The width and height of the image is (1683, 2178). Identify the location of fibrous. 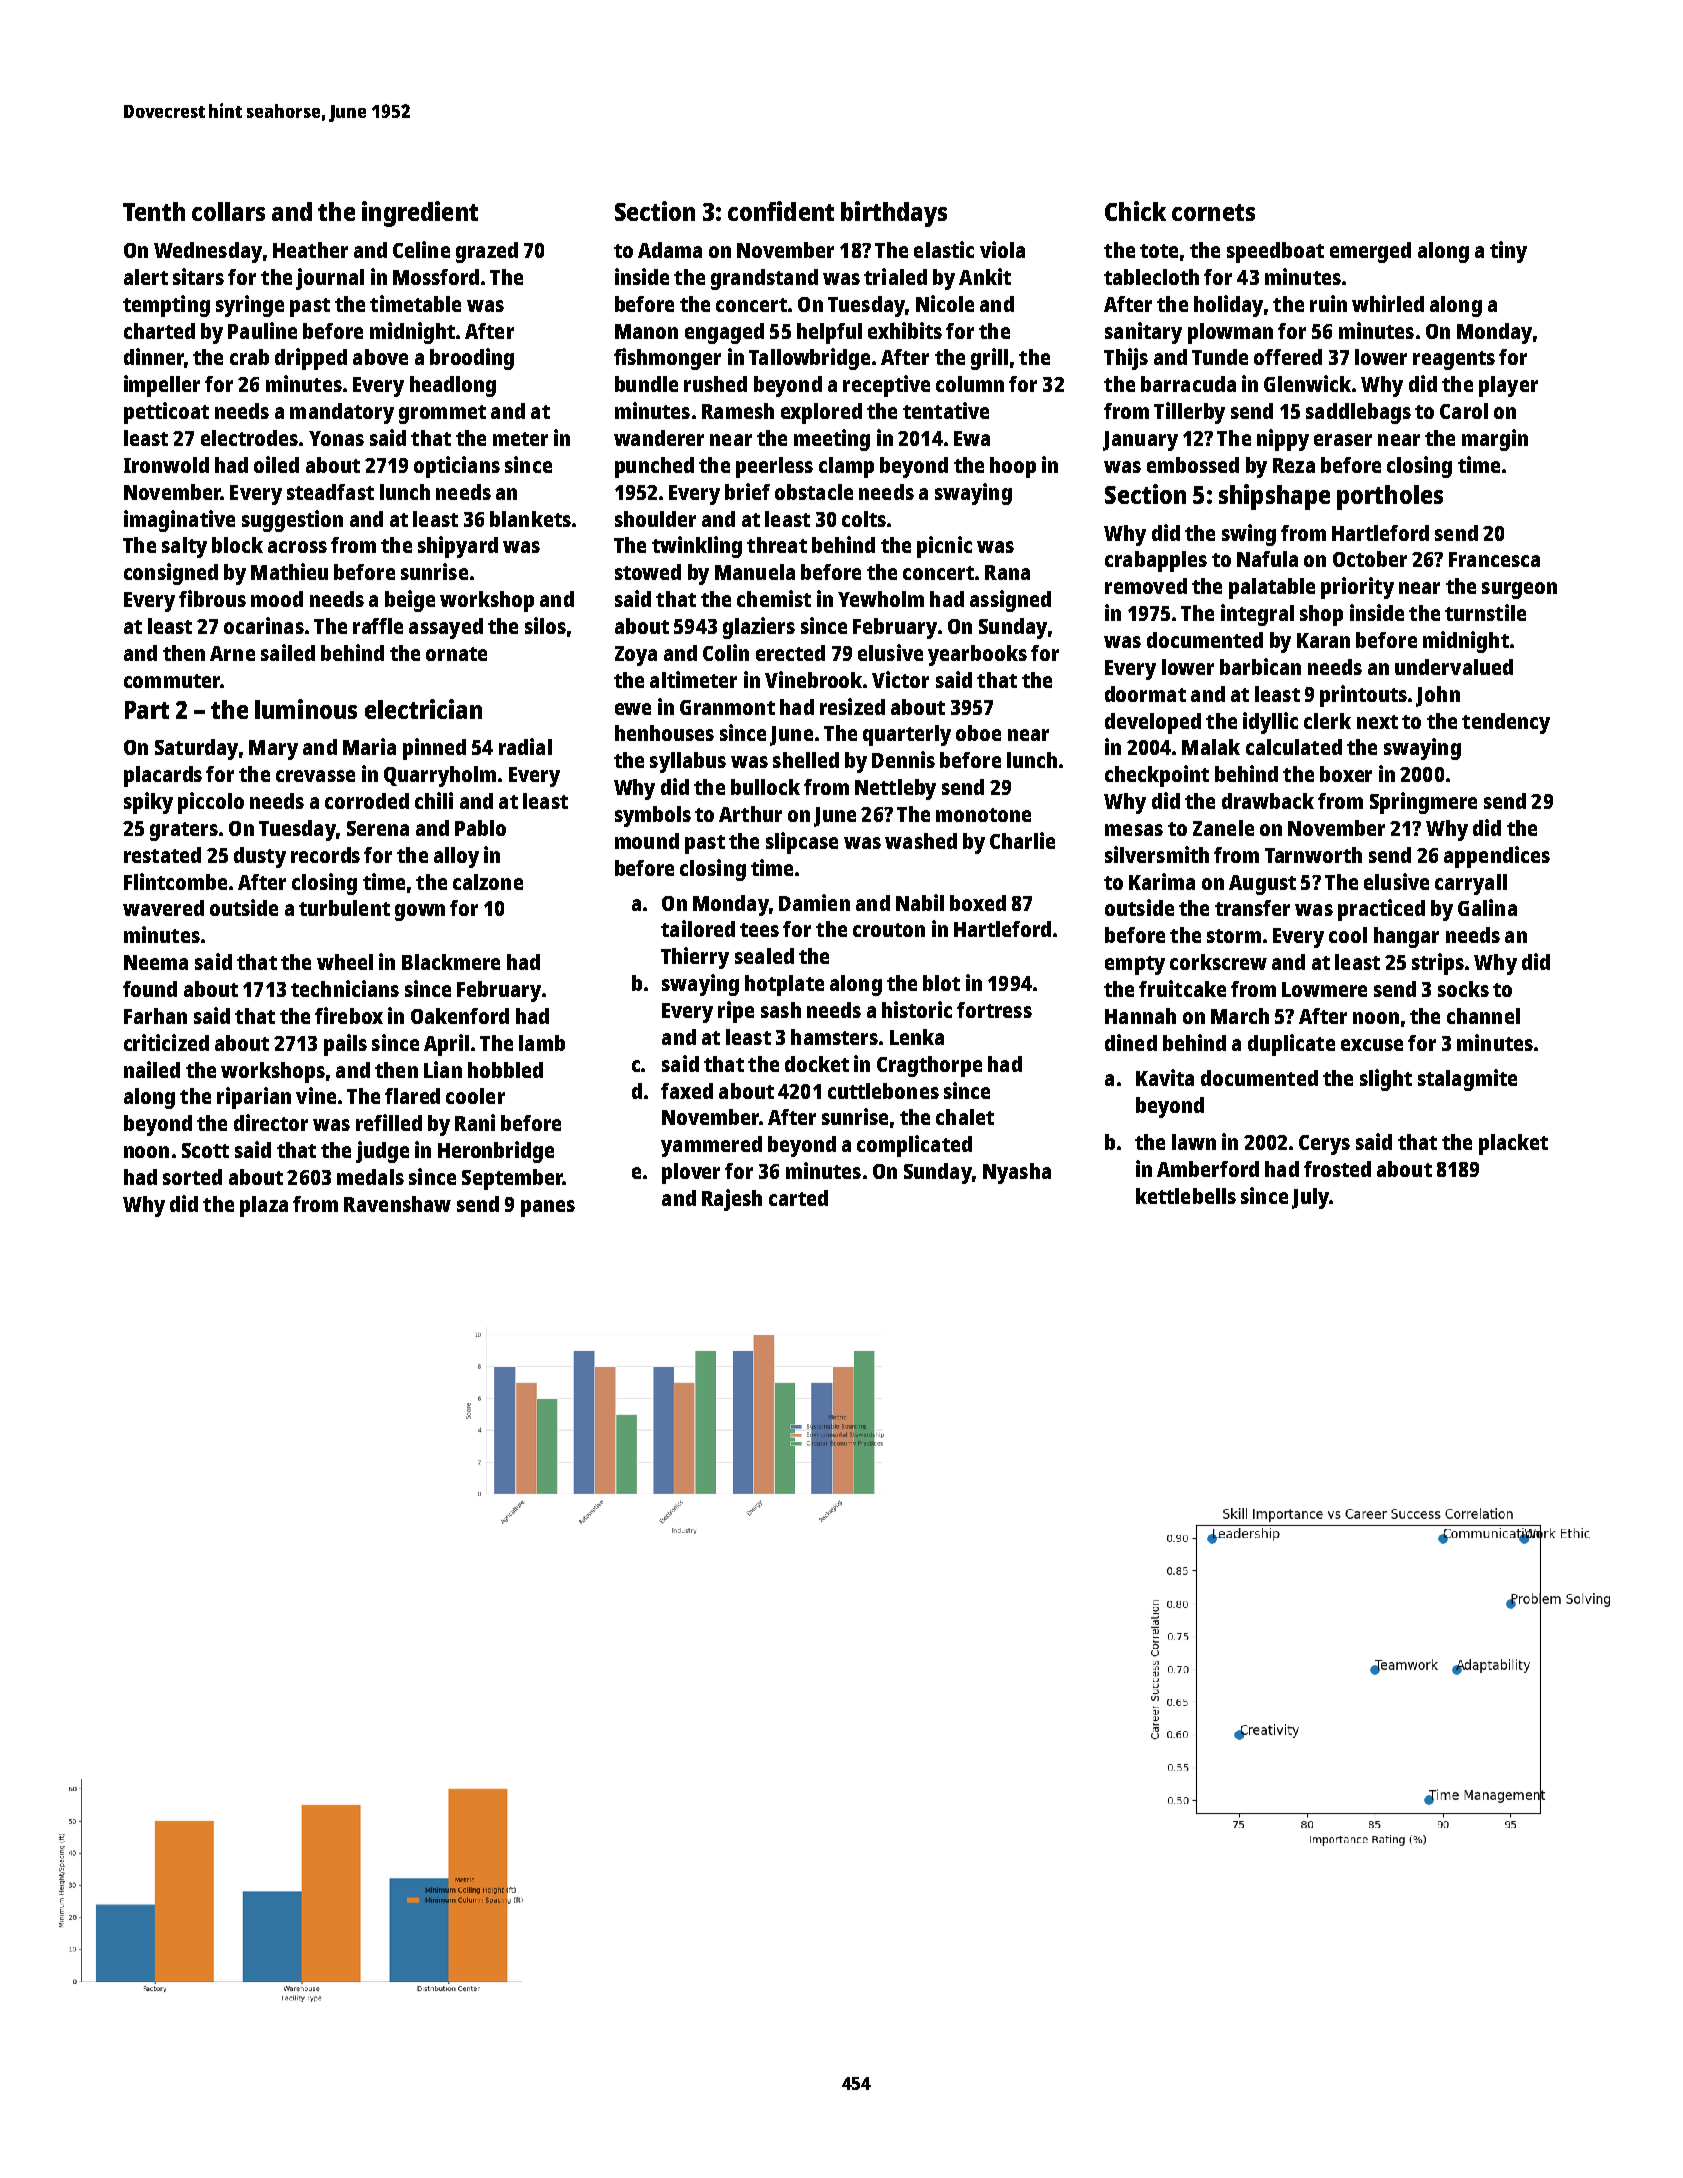
(212, 598).
